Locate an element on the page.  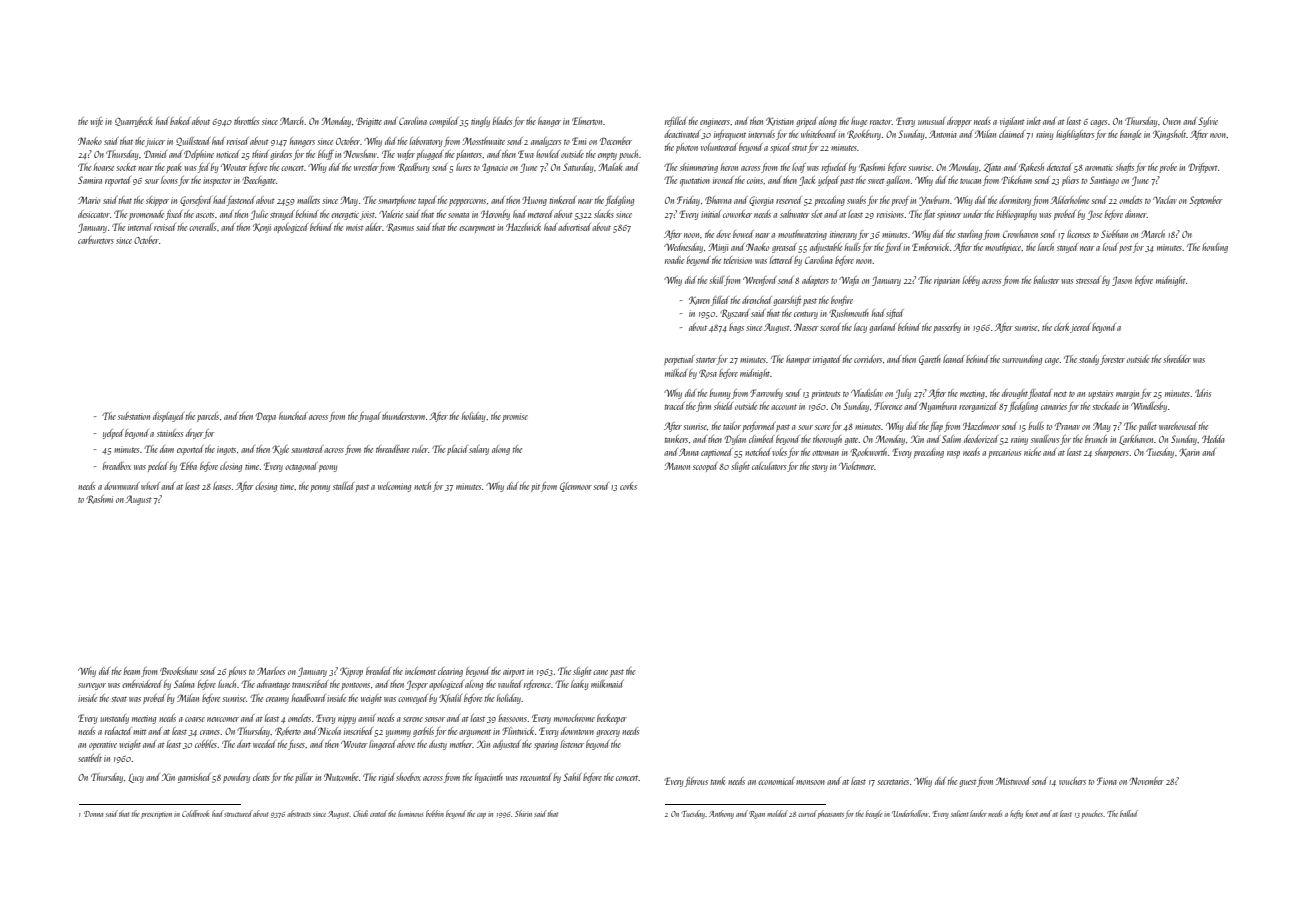
grocery is located at coordinates (608, 733).
